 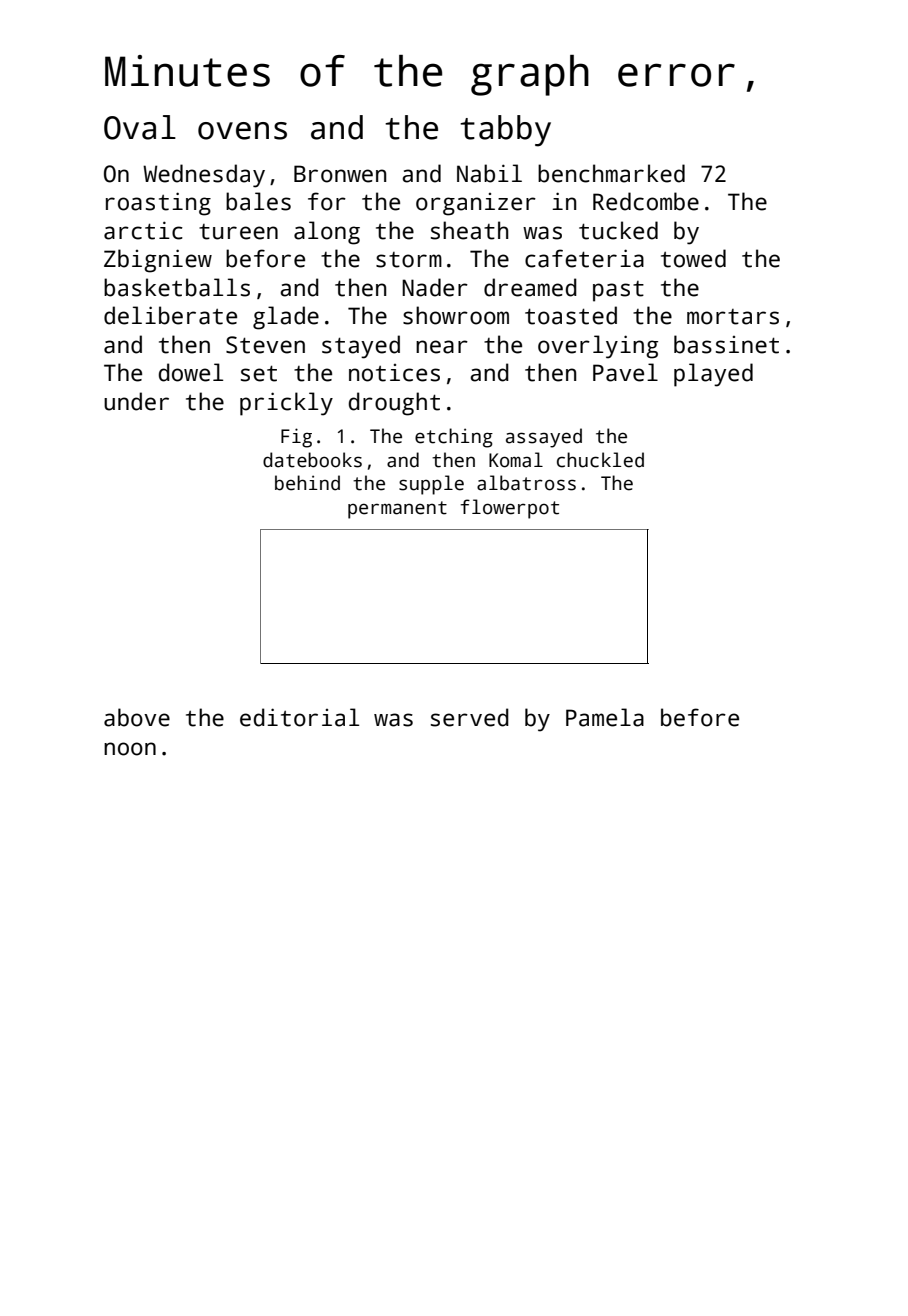 I want to click on benchmarked, so click(x=611, y=173).
